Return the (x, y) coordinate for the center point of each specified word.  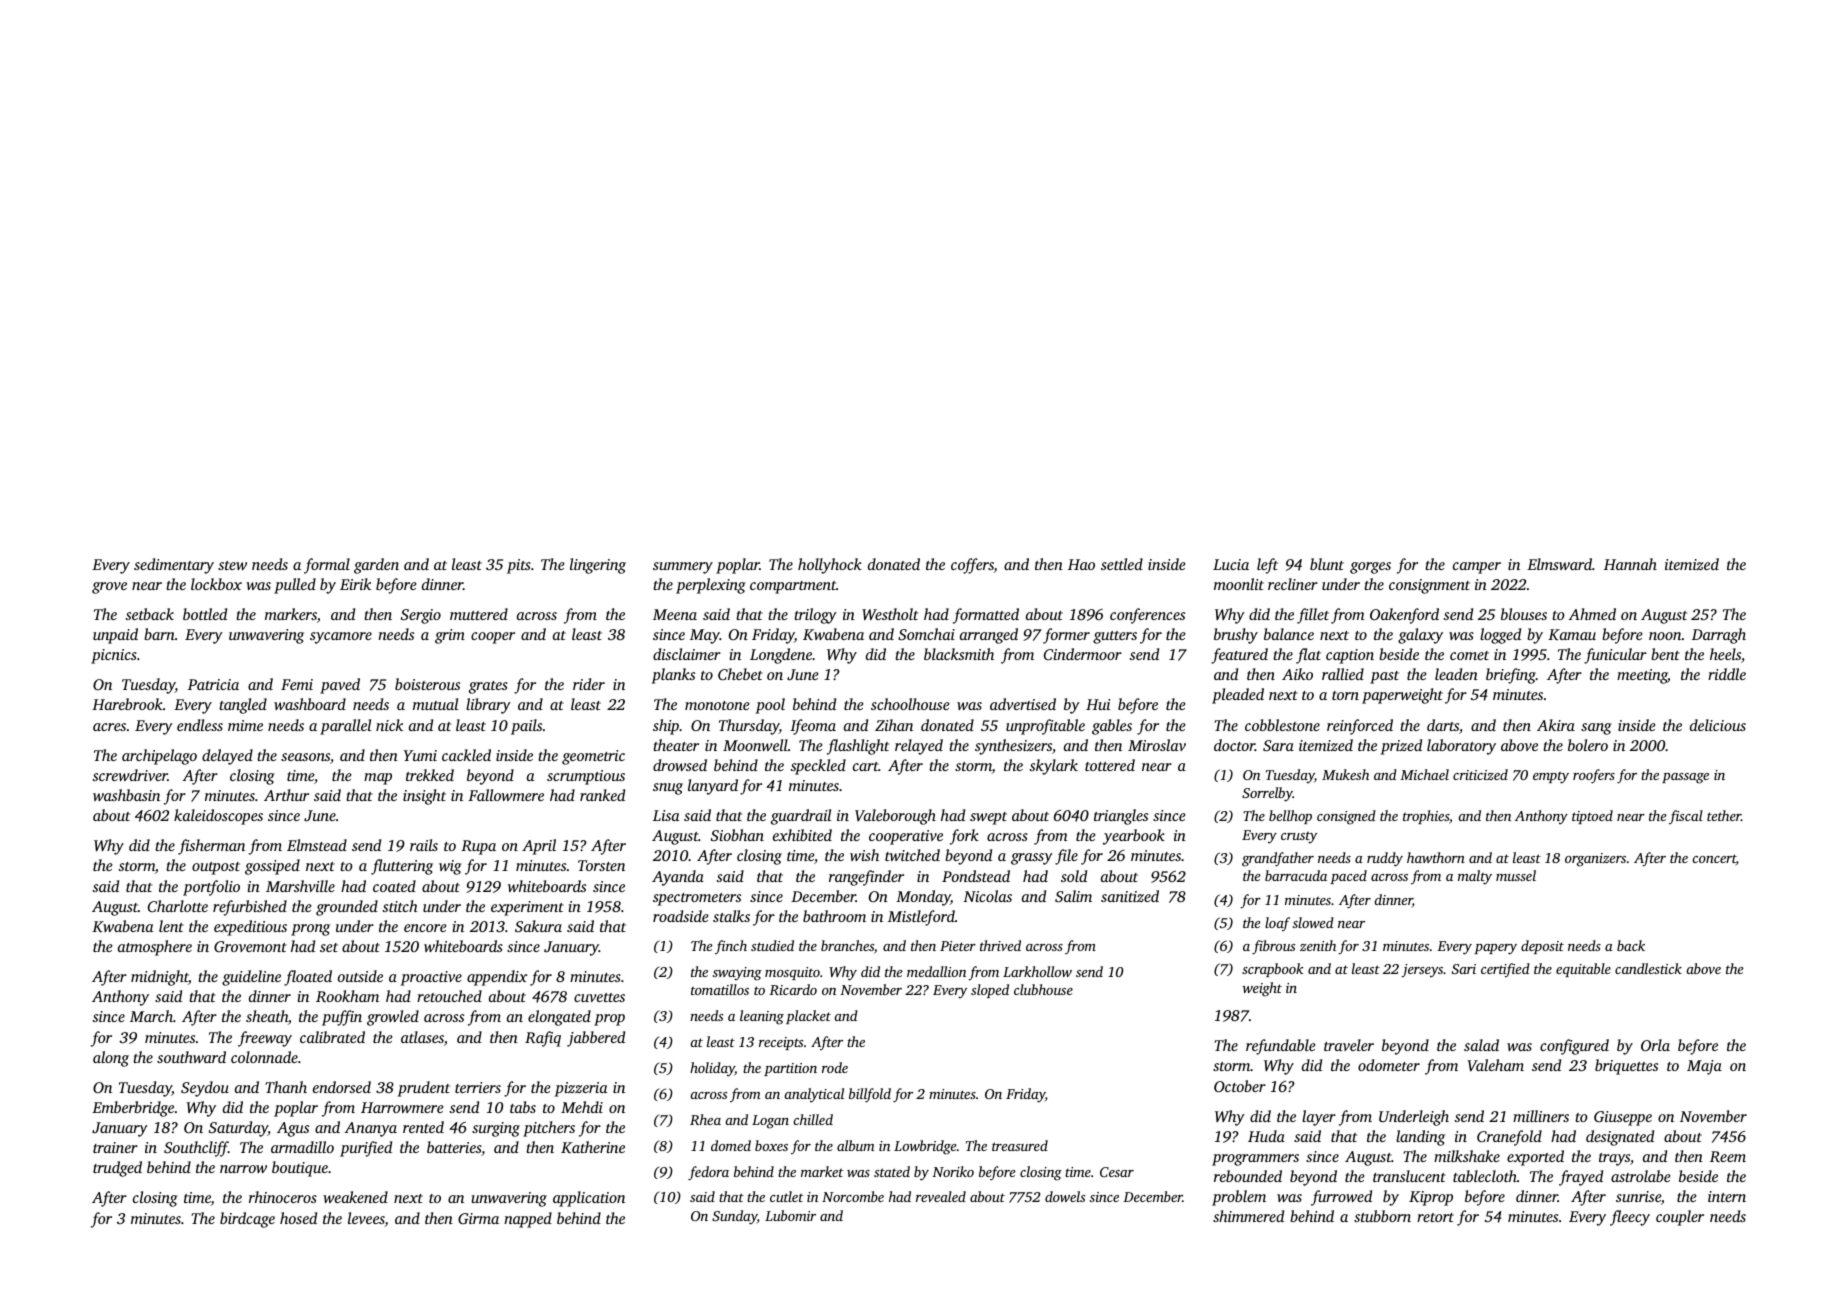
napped (528, 1220)
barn (159, 634)
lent (171, 926)
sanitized (1130, 896)
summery (683, 568)
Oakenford (1404, 616)
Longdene (781, 656)
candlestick (1648, 968)
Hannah (1630, 564)
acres (109, 727)
